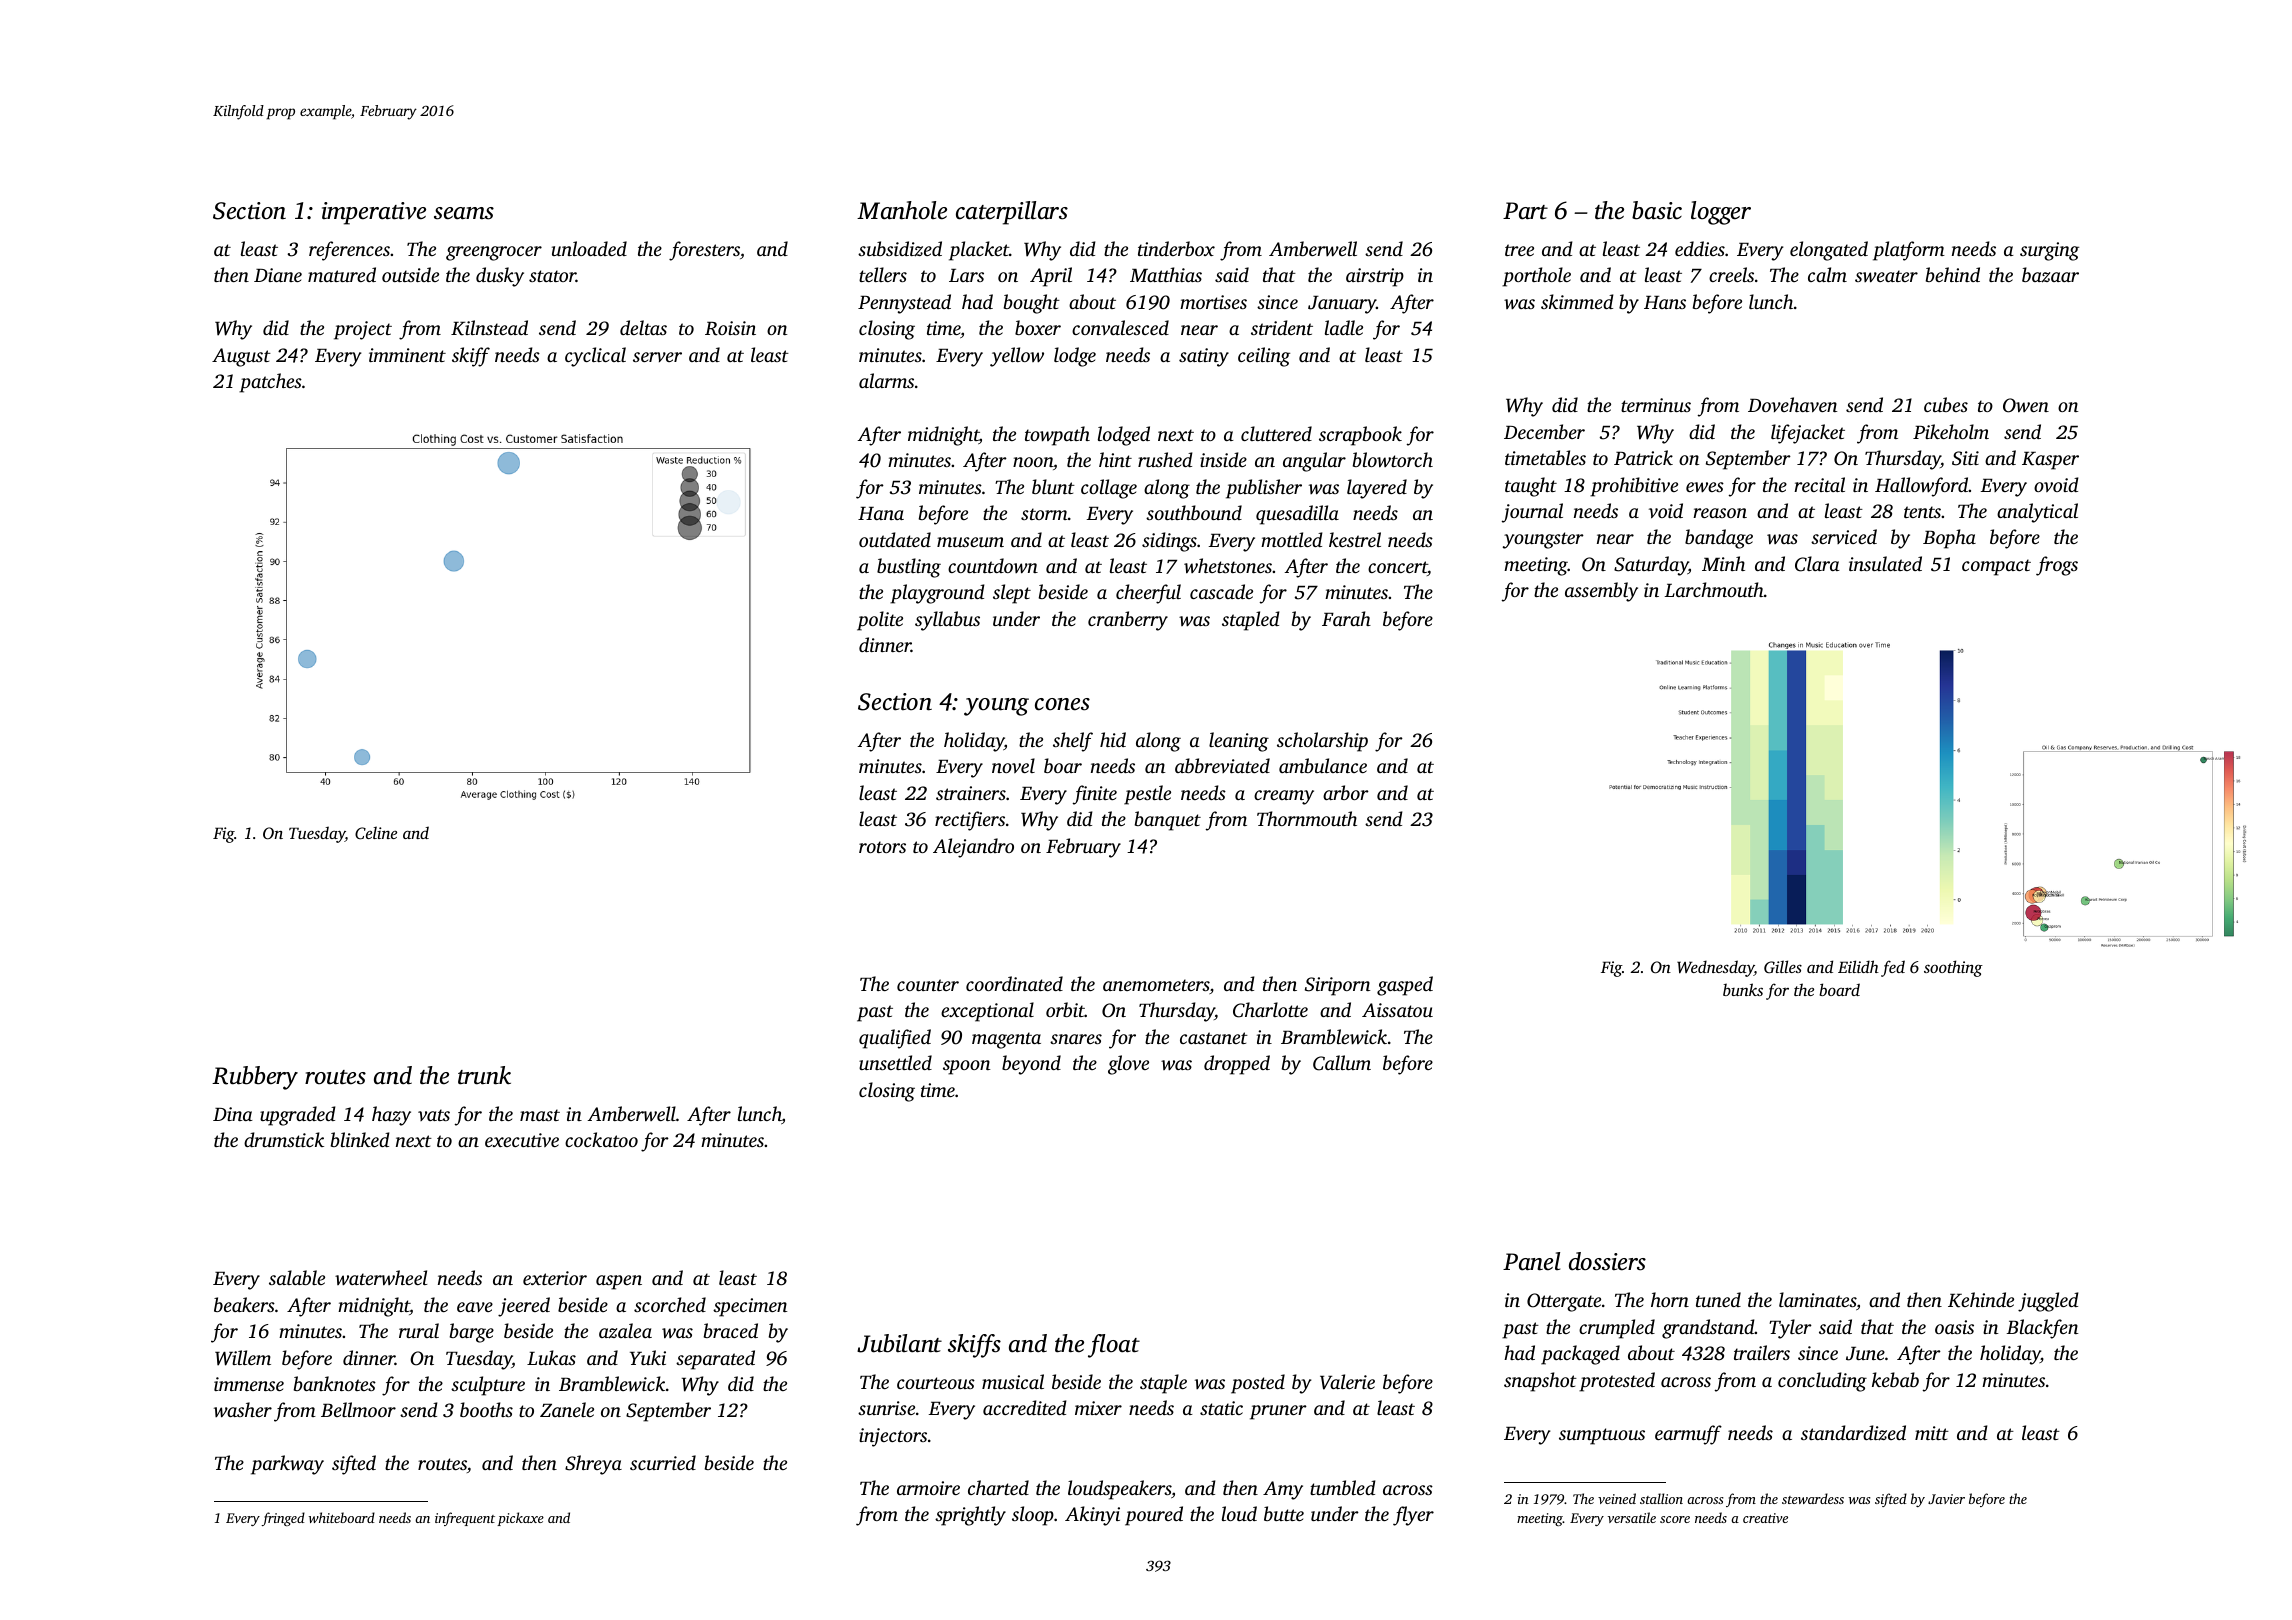 This page has width=2292, height=1620. I want to click on patches, so click(270, 383).
